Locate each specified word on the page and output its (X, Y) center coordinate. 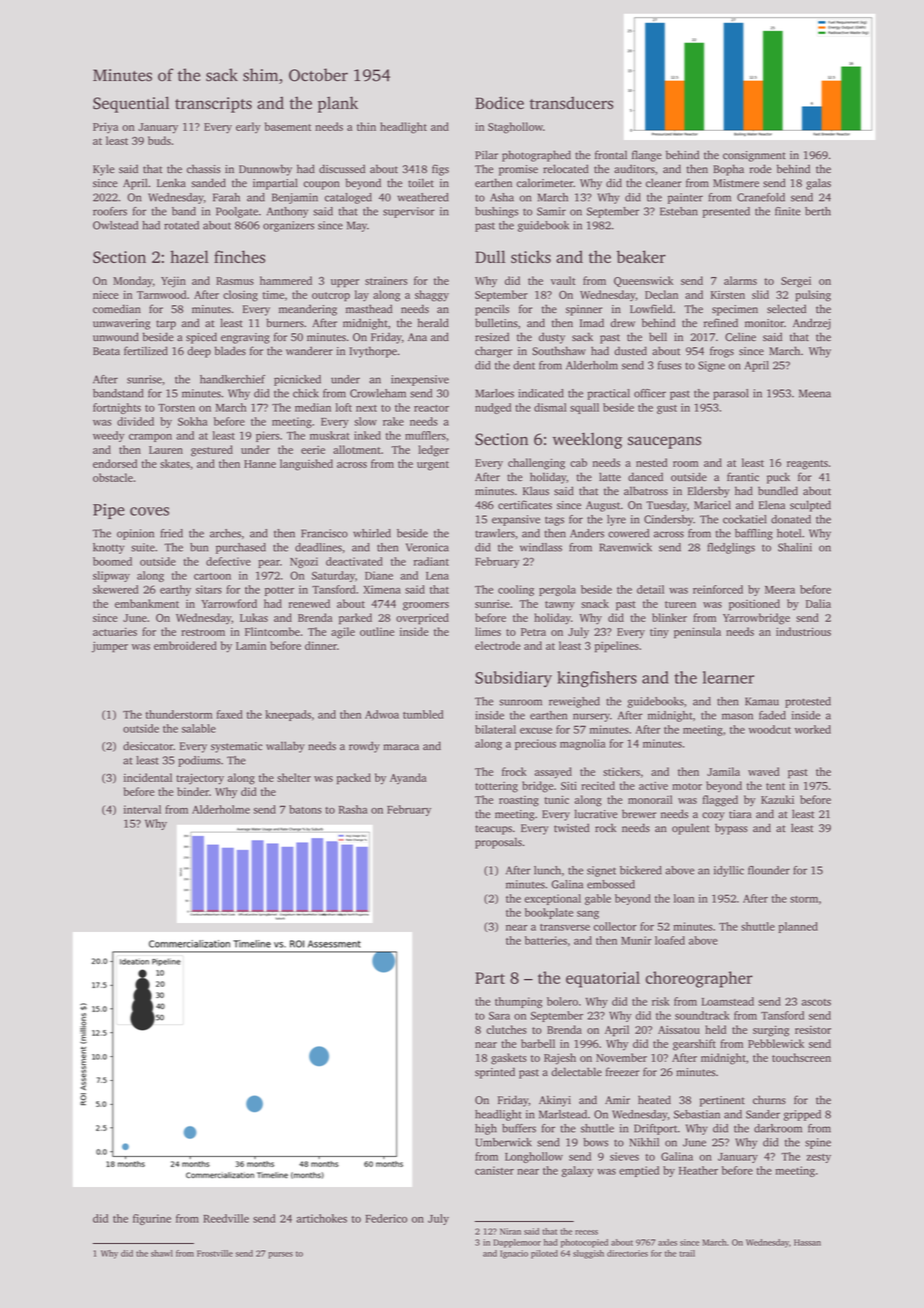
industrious (803, 631)
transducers (571, 102)
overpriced (422, 619)
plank (338, 104)
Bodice (499, 103)
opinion (135, 534)
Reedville (226, 1218)
